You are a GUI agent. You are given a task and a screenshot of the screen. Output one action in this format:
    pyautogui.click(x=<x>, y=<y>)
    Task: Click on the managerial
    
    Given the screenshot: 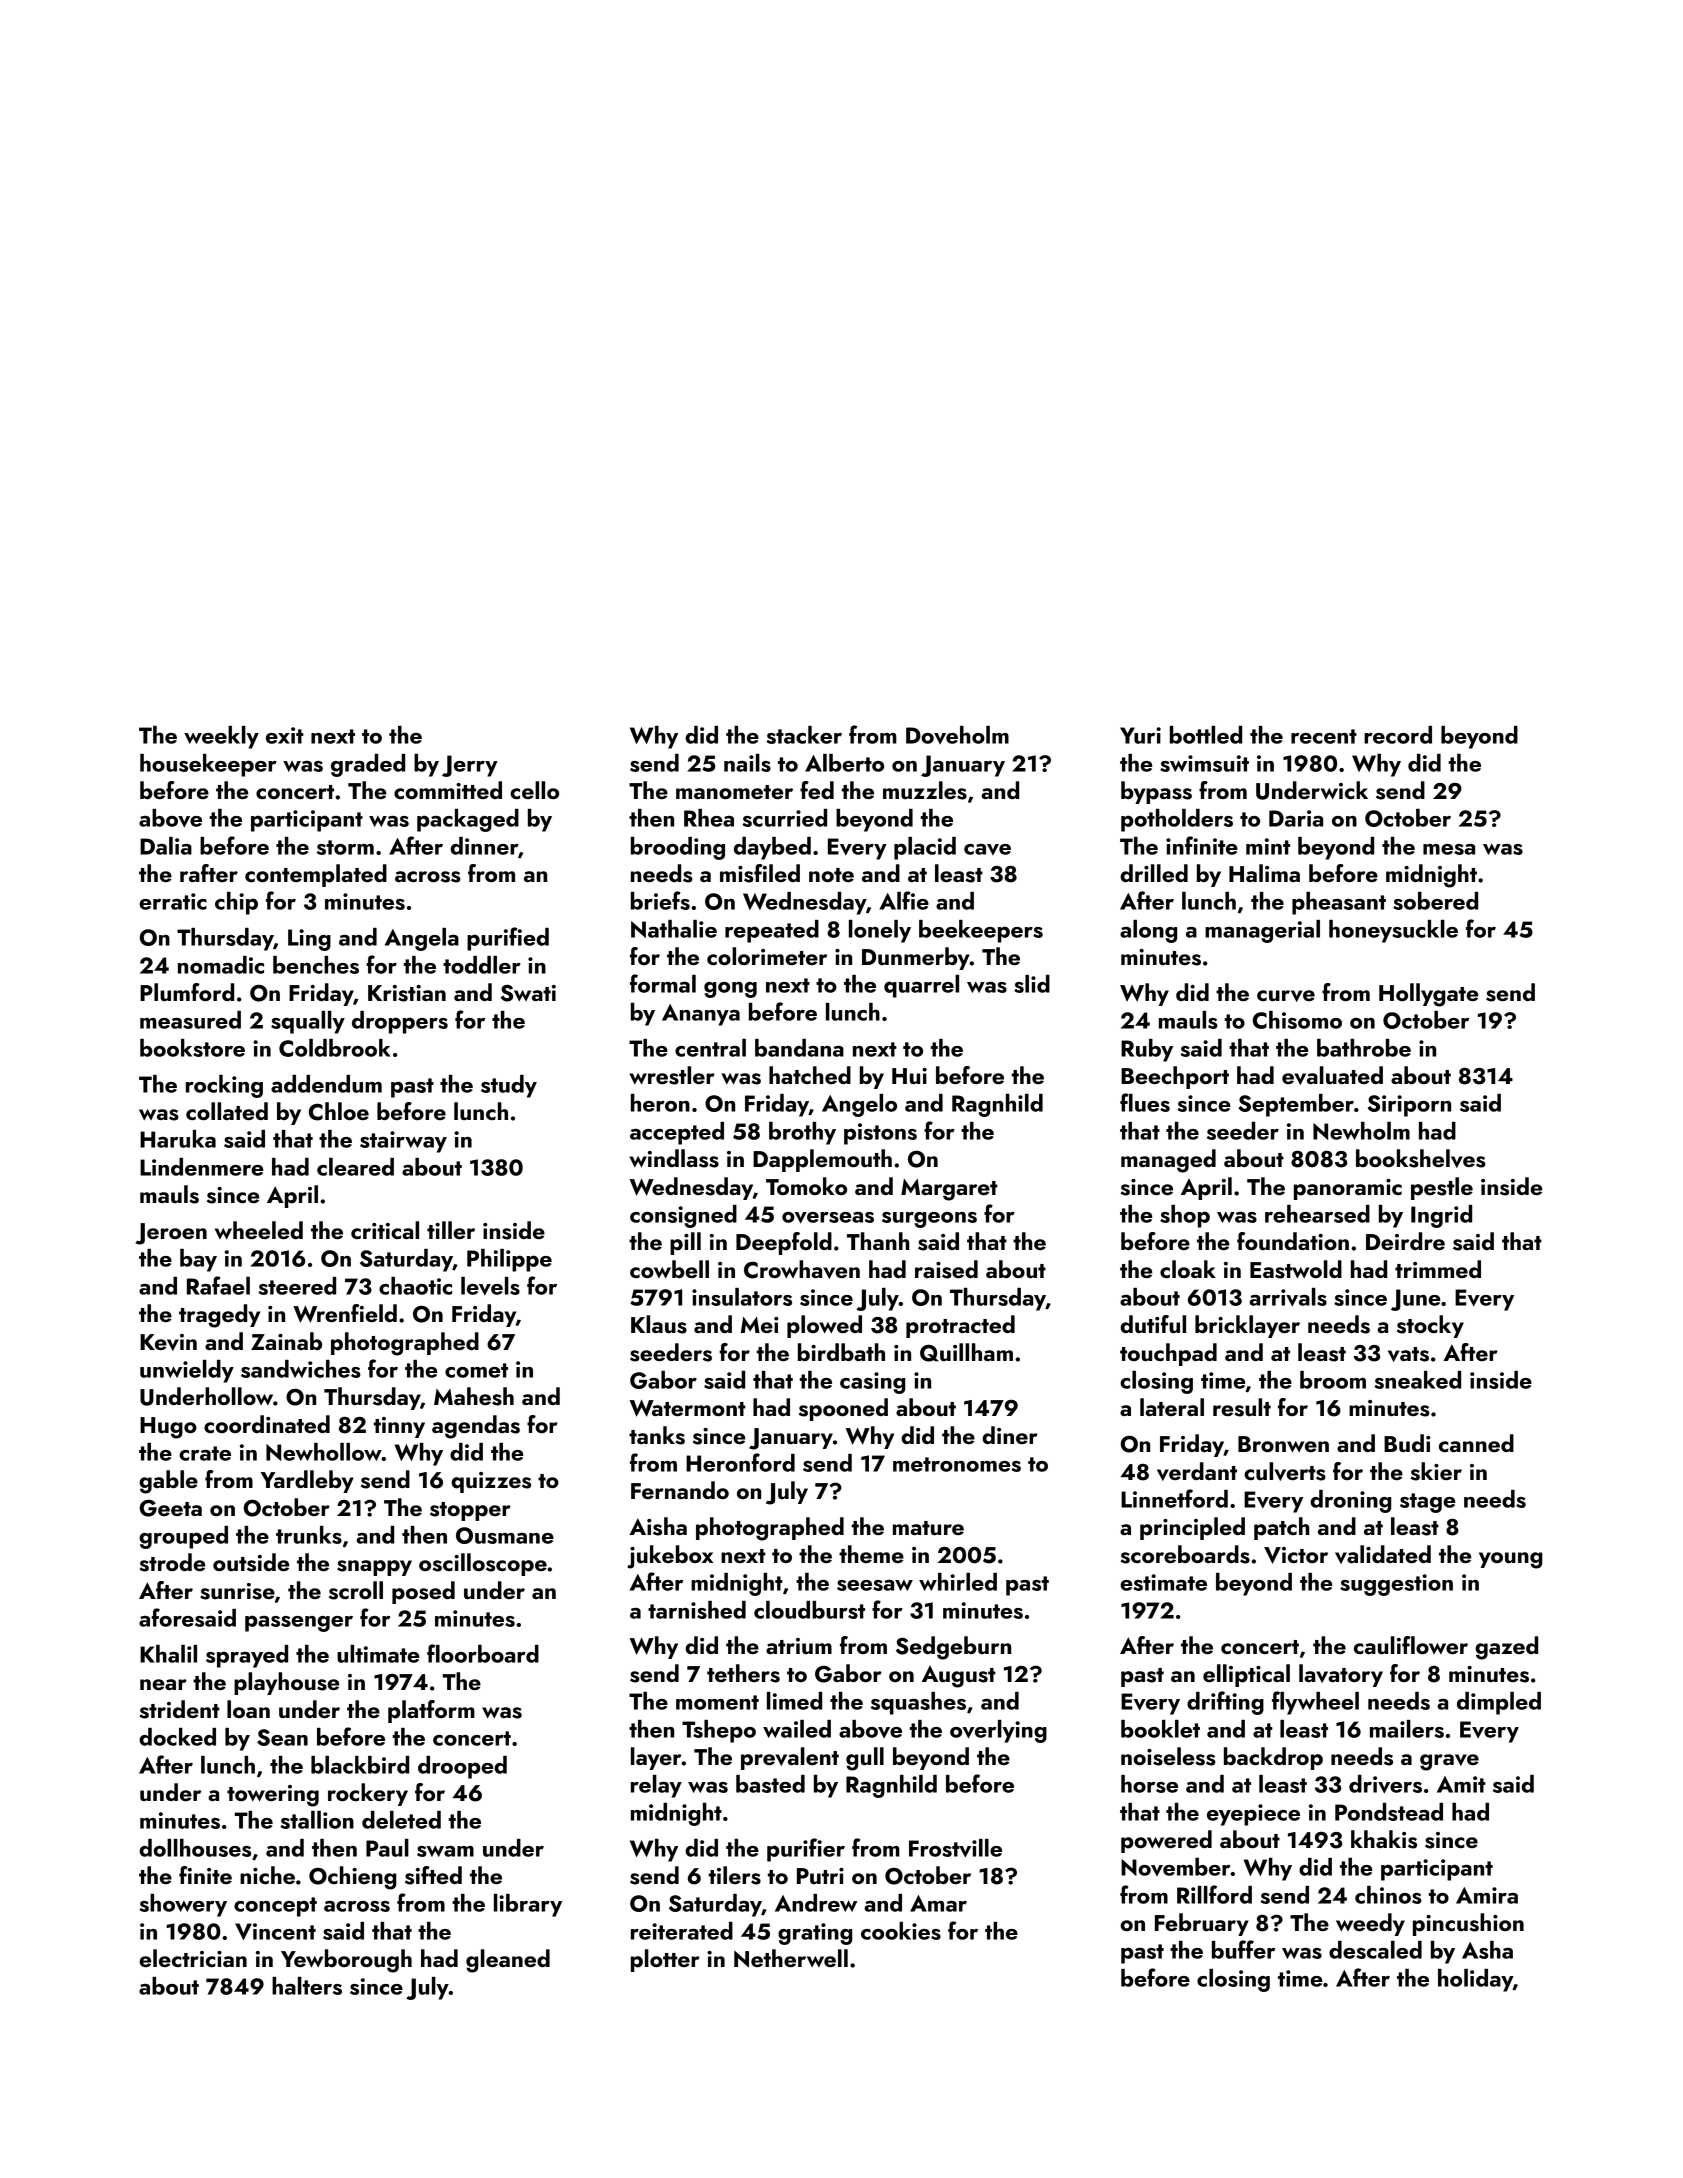 What is the action you would take?
    pyautogui.click(x=1262, y=931)
